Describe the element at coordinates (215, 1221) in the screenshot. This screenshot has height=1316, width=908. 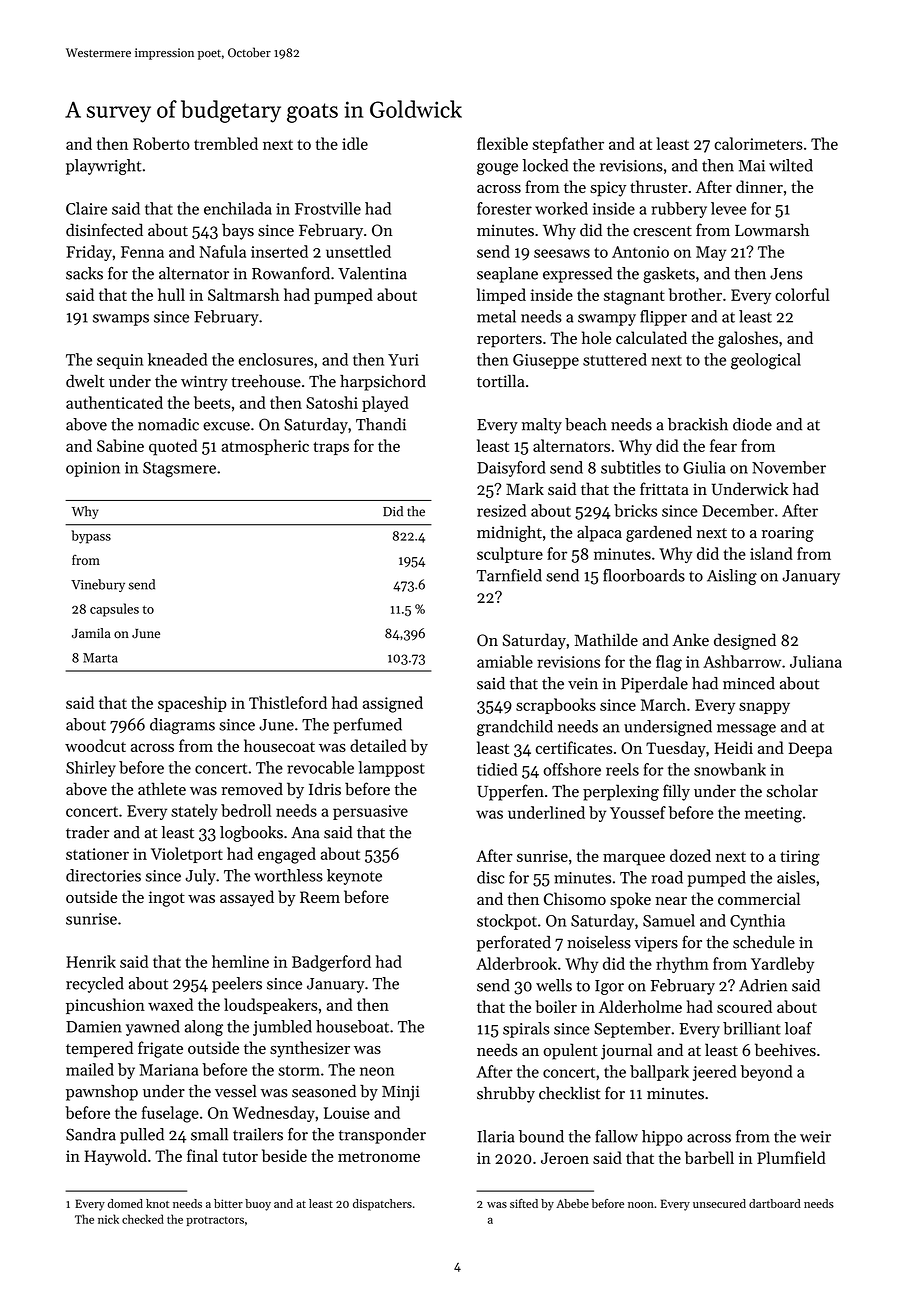
I see `protractors` at that location.
